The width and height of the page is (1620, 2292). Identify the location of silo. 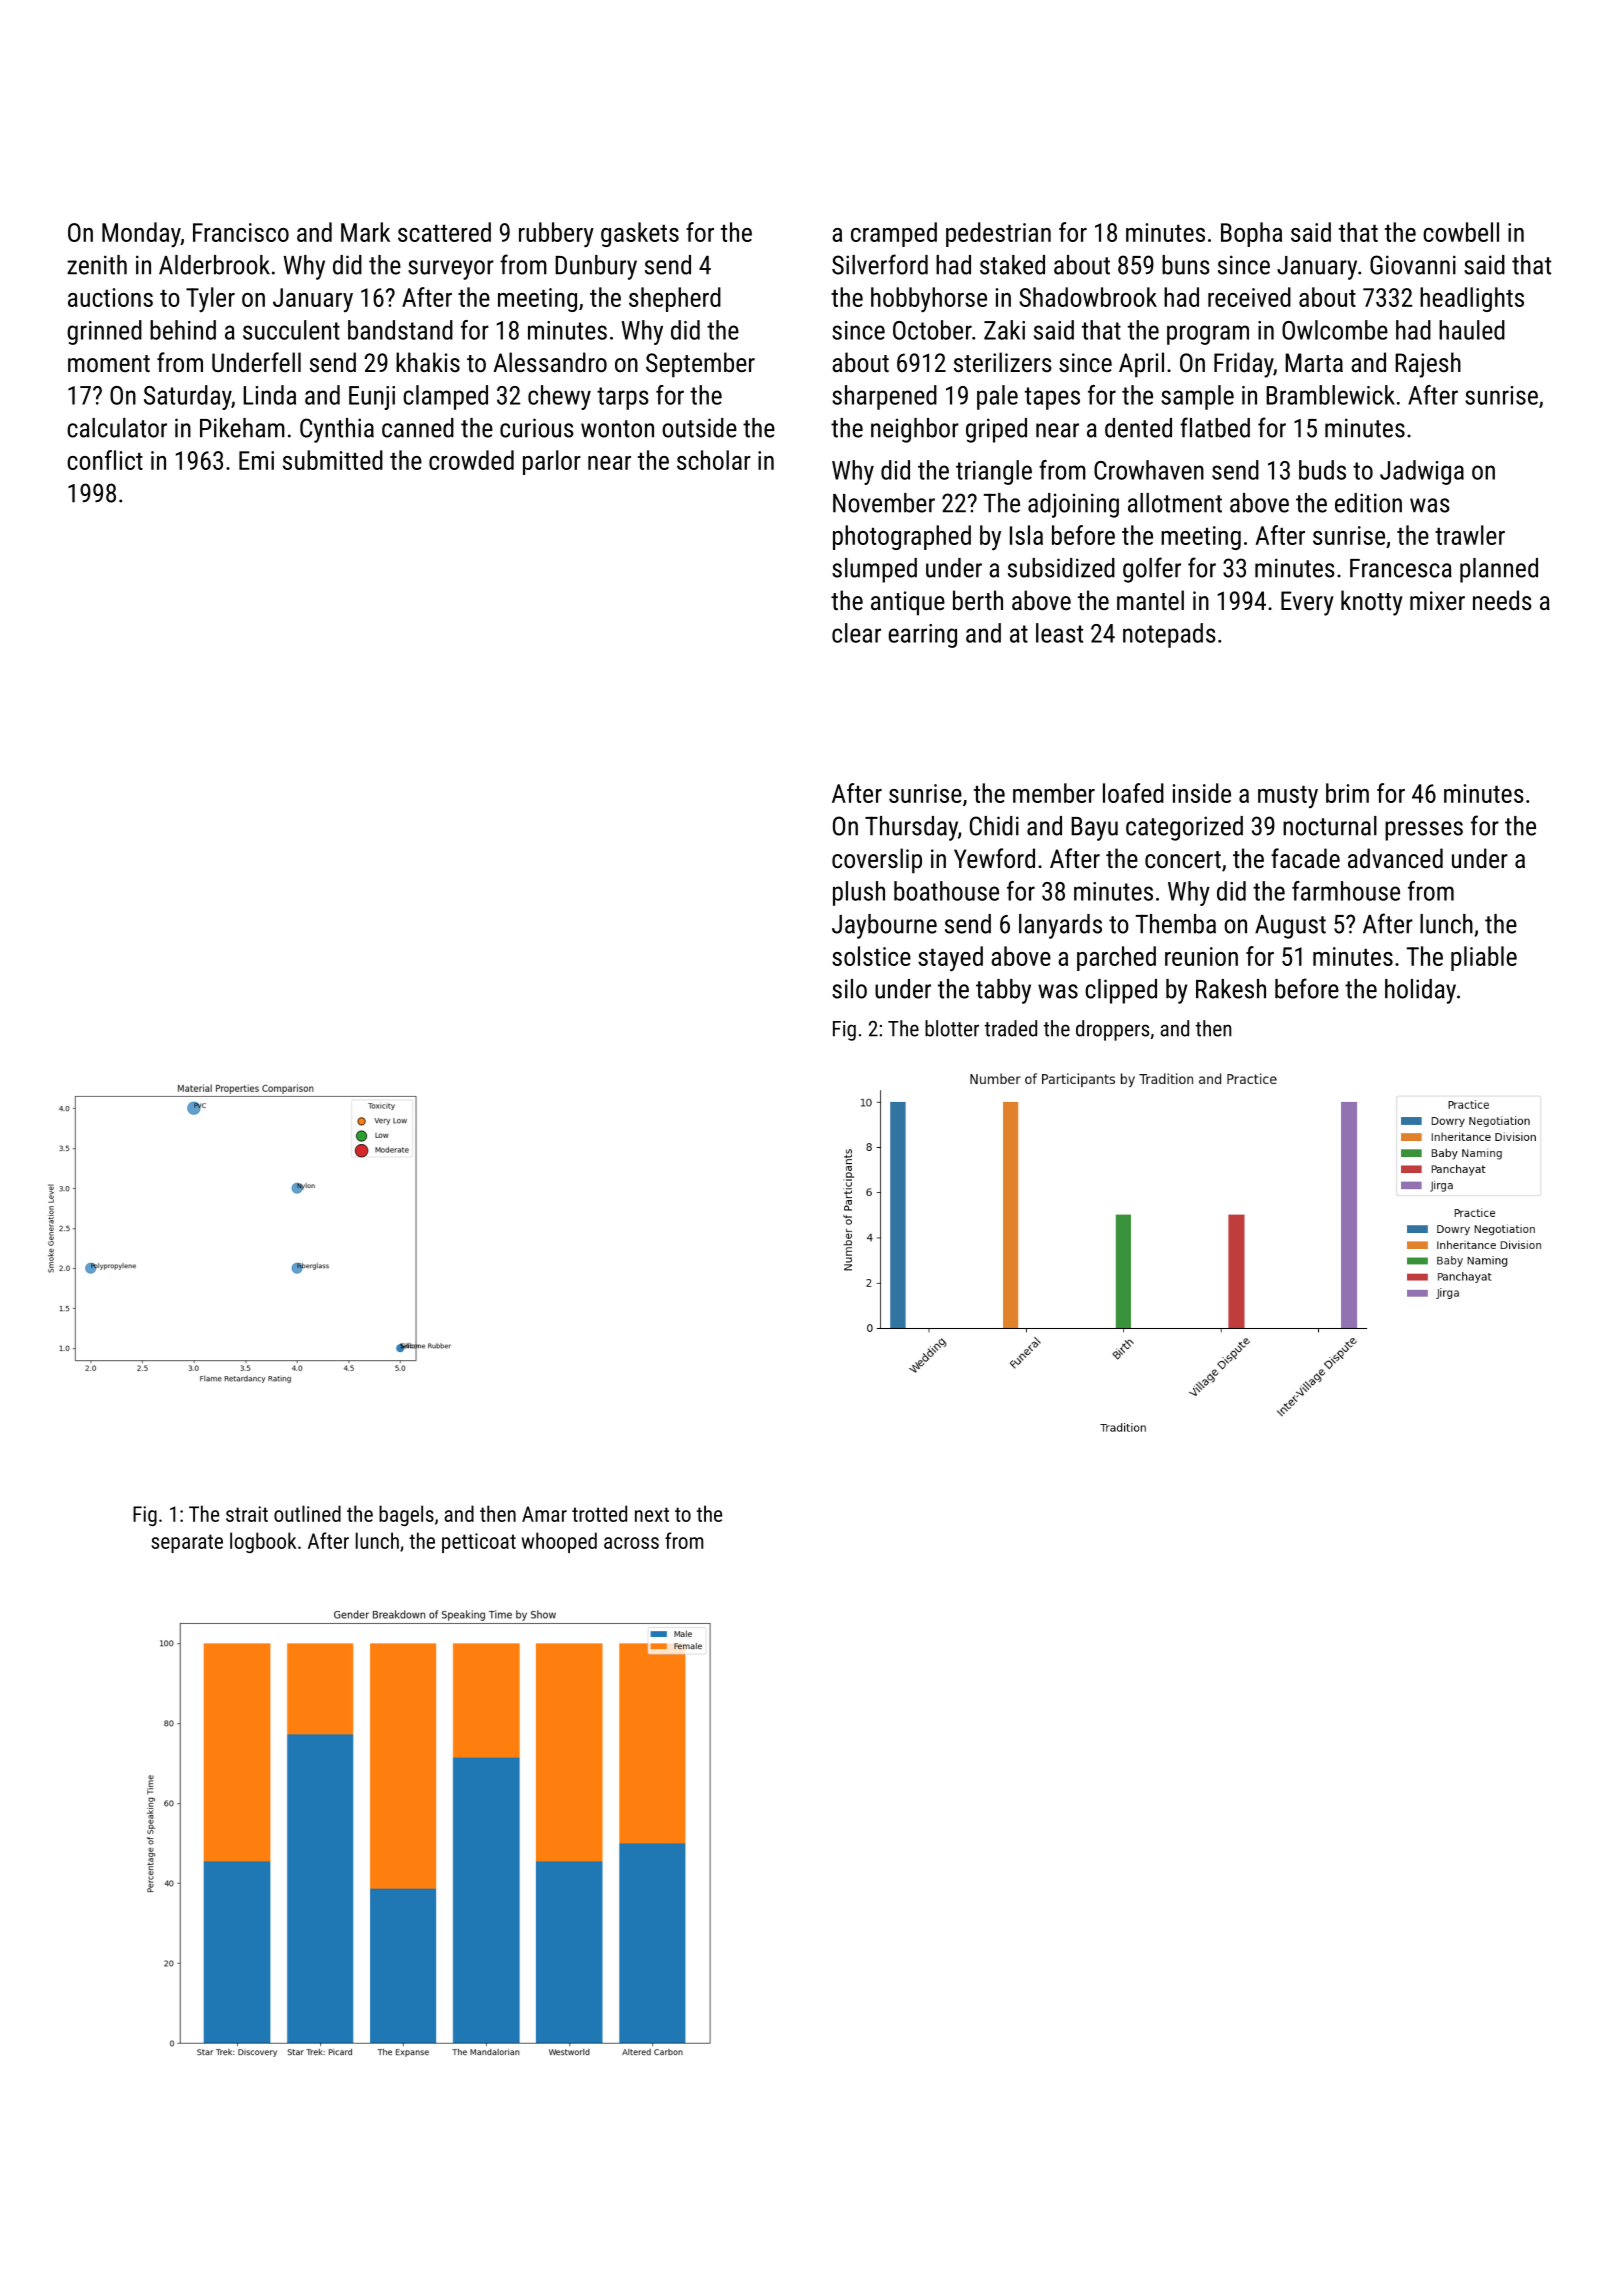
(849, 989).
